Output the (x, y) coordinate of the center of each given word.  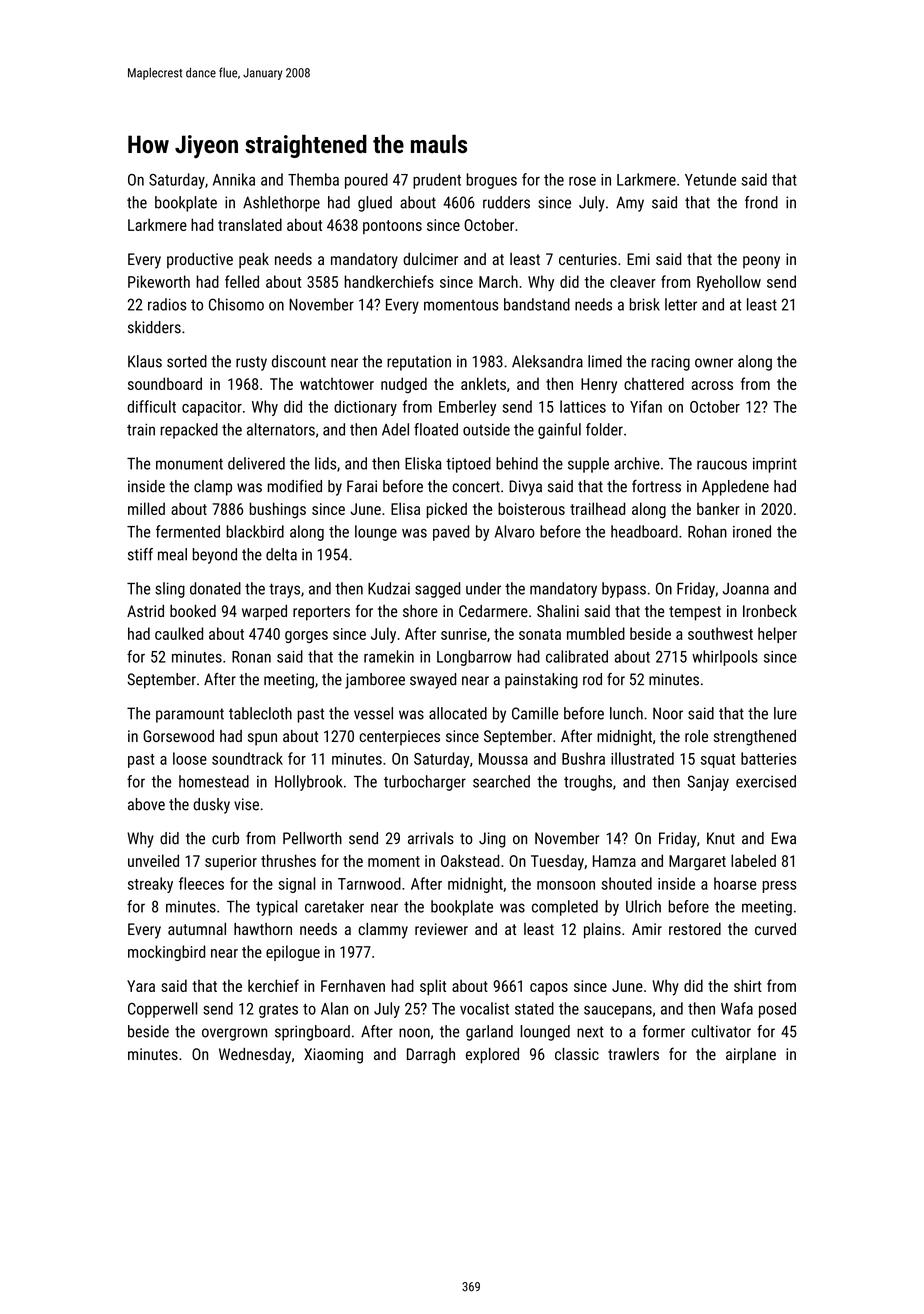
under (483, 588)
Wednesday (255, 1056)
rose (582, 181)
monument (189, 464)
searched (501, 781)
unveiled (153, 860)
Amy (630, 204)
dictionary (365, 408)
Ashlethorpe (281, 204)
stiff (140, 554)
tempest (695, 613)
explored (492, 1056)
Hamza (614, 861)
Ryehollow (729, 283)
